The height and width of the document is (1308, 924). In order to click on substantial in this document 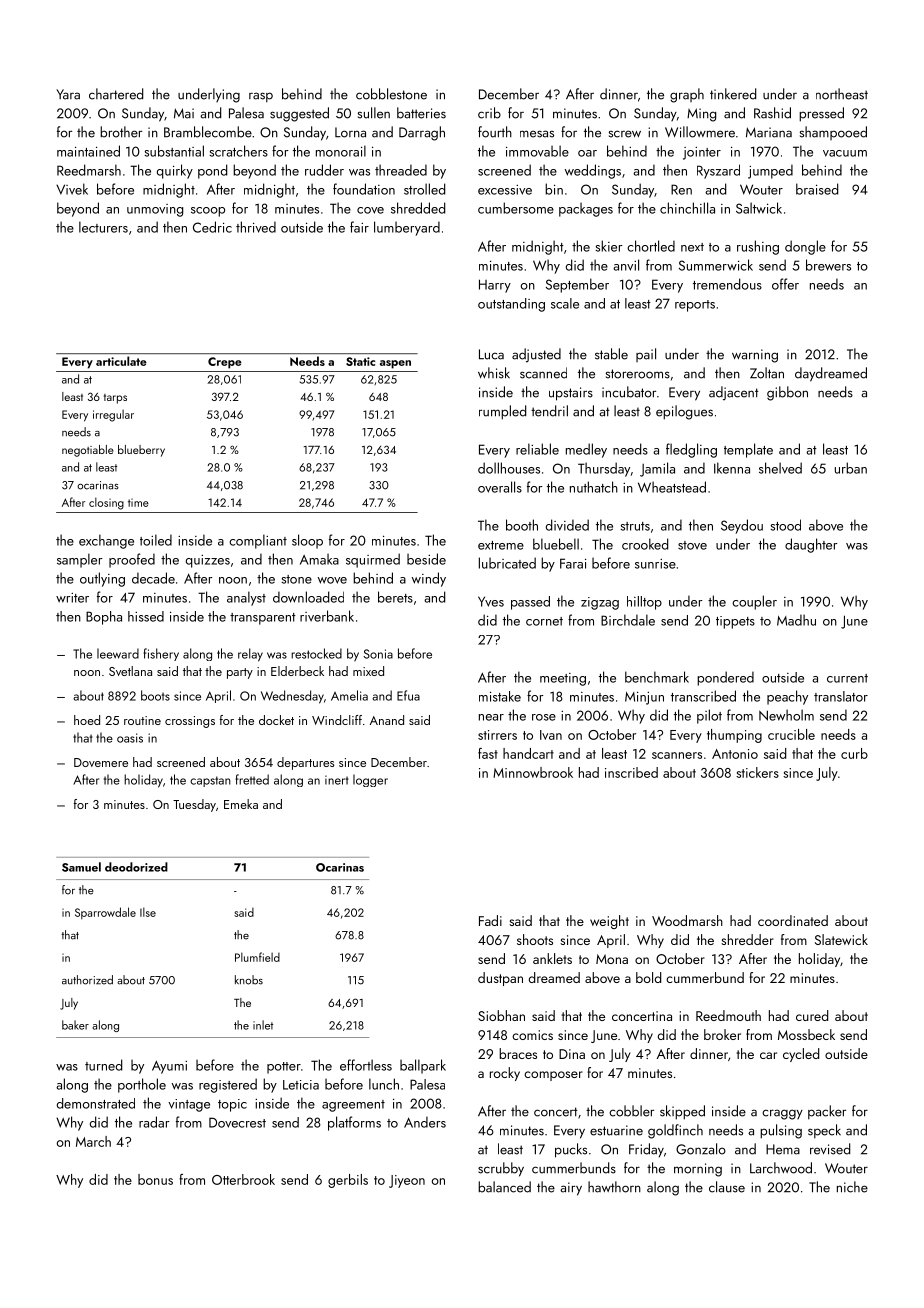, I will do `click(174, 151)`.
